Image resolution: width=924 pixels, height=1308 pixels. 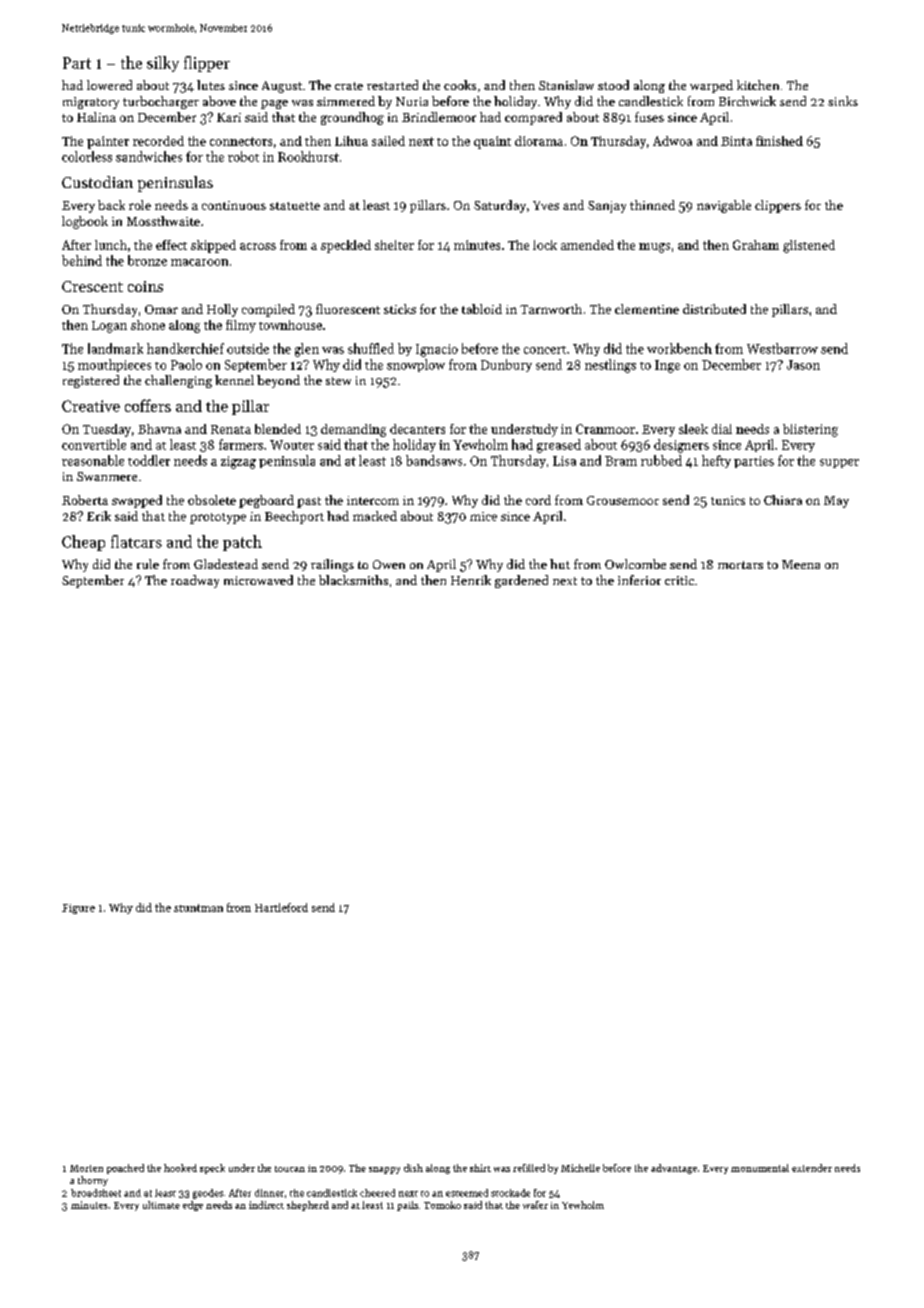 What do you see at coordinates (559, 446) in the image?
I see `greased` at bounding box center [559, 446].
